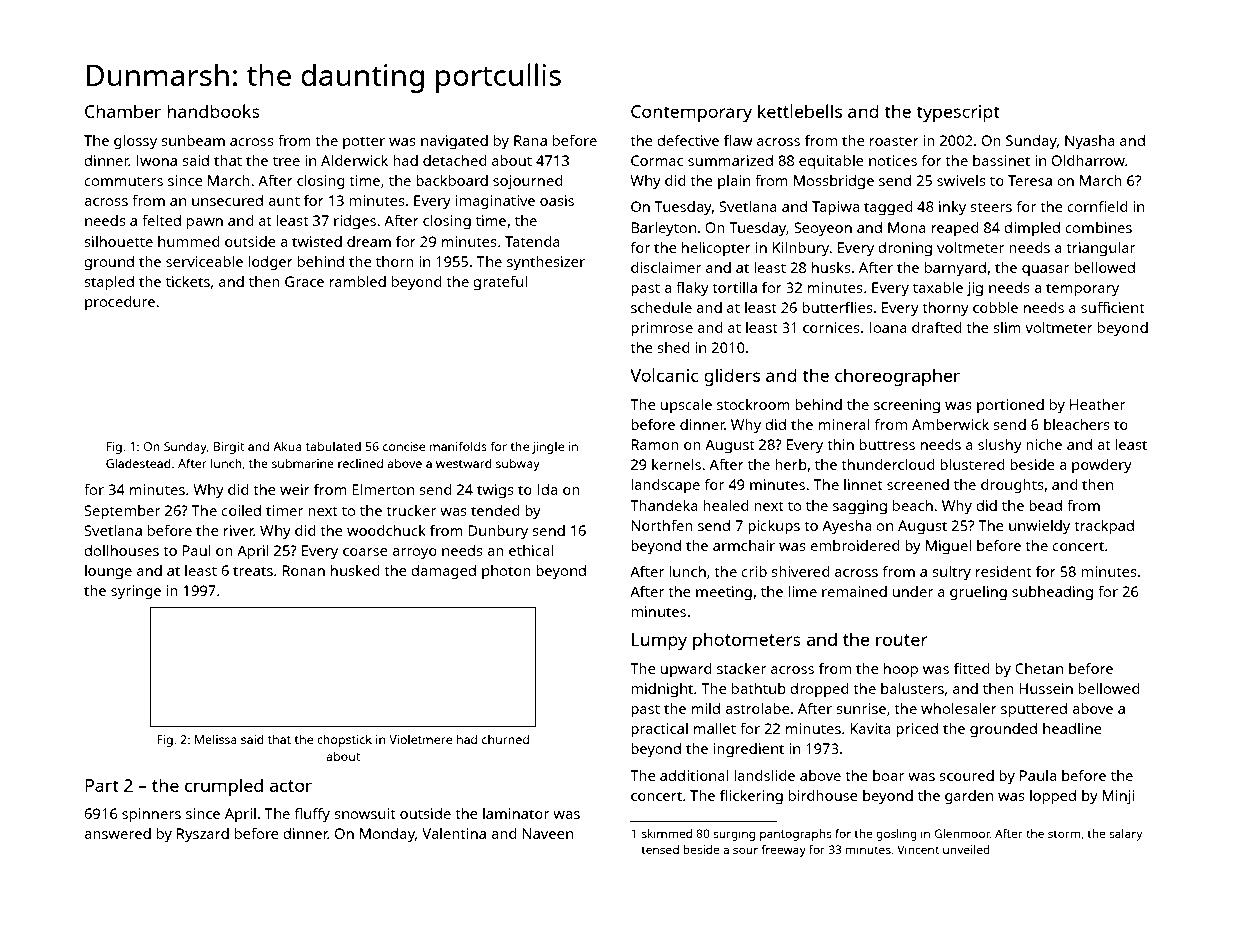 This screenshot has width=1233, height=952. What do you see at coordinates (863, 484) in the screenshot?
I see `linnet` at bounding box center [863, 484].
